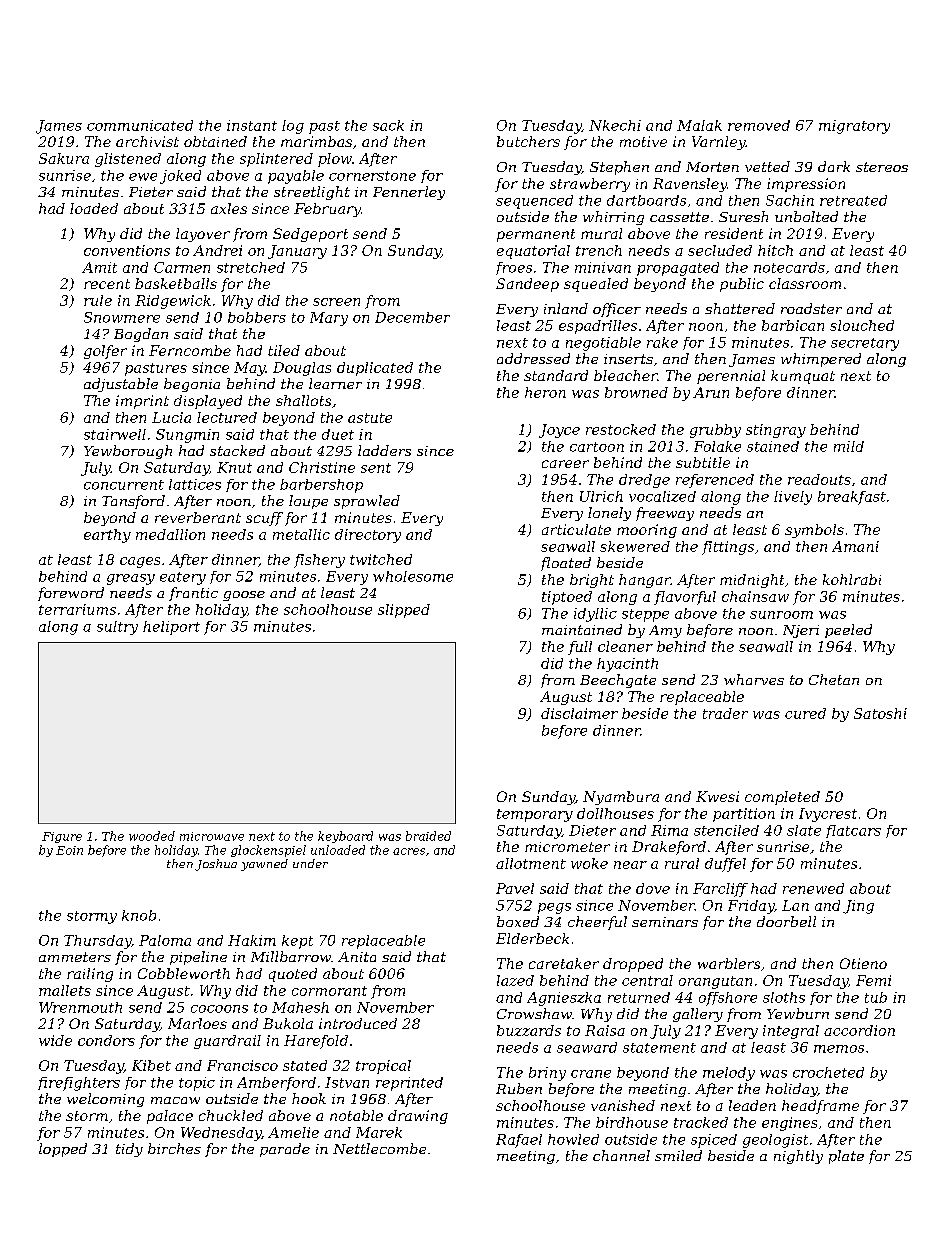  I want to click on stairwell, so click(115, 434).
